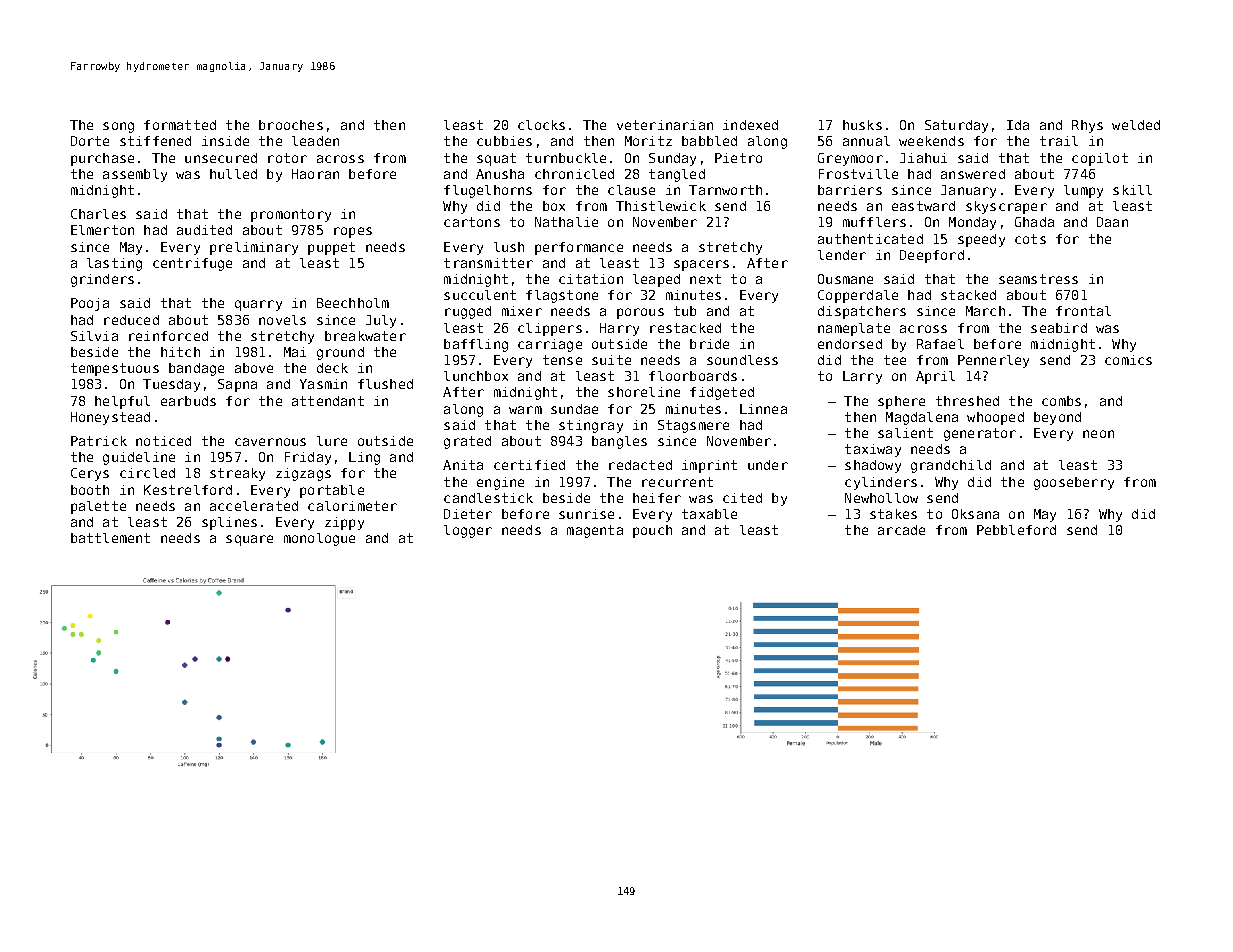 This screenshot has width=1233, height=952. I want to click on cited, so click(742, 498).
